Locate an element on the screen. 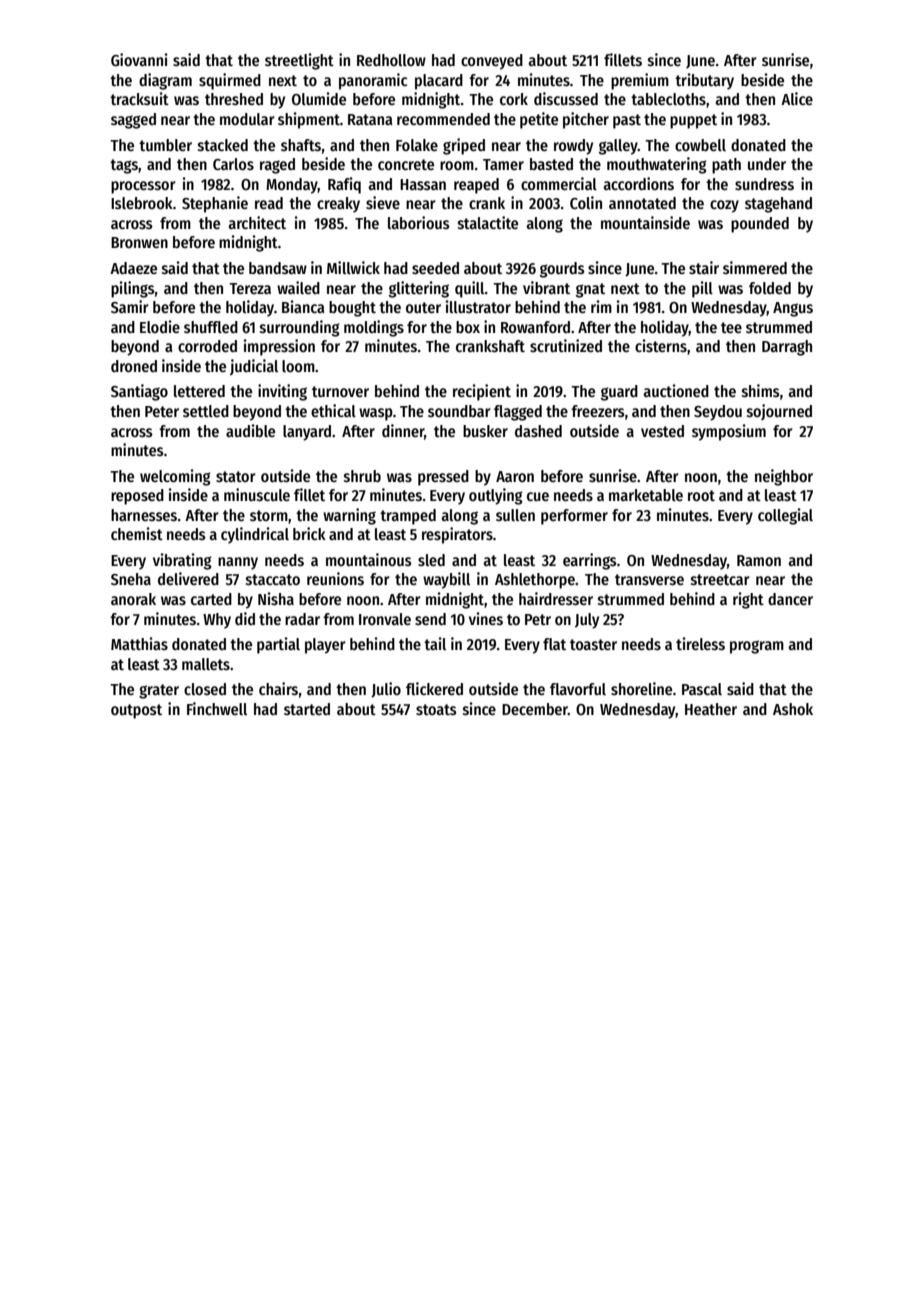  neighbor is located at coordinates (784, 477).
